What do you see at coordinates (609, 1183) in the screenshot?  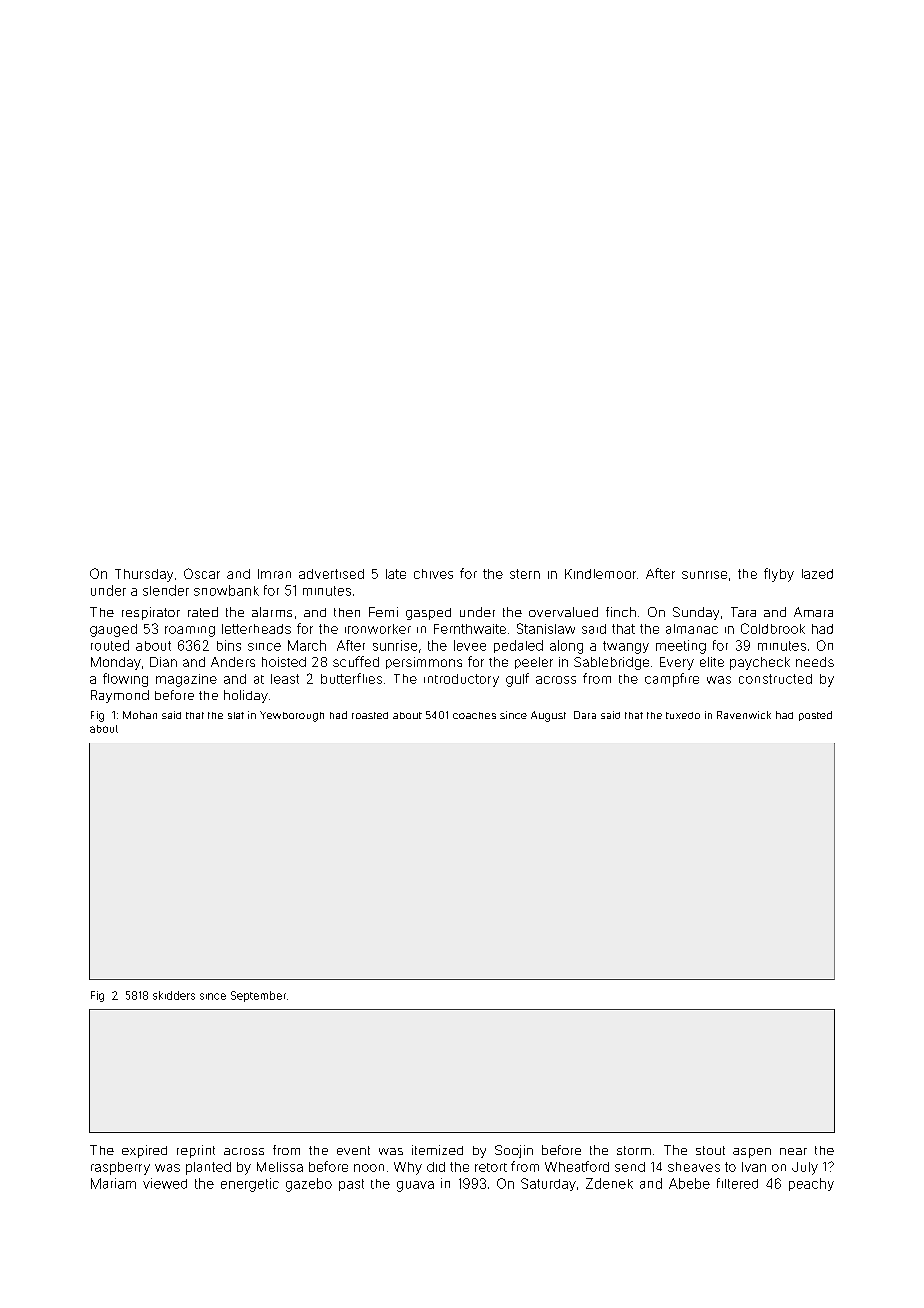 I see `Zdenek` at bounding box center [609, 1183].
